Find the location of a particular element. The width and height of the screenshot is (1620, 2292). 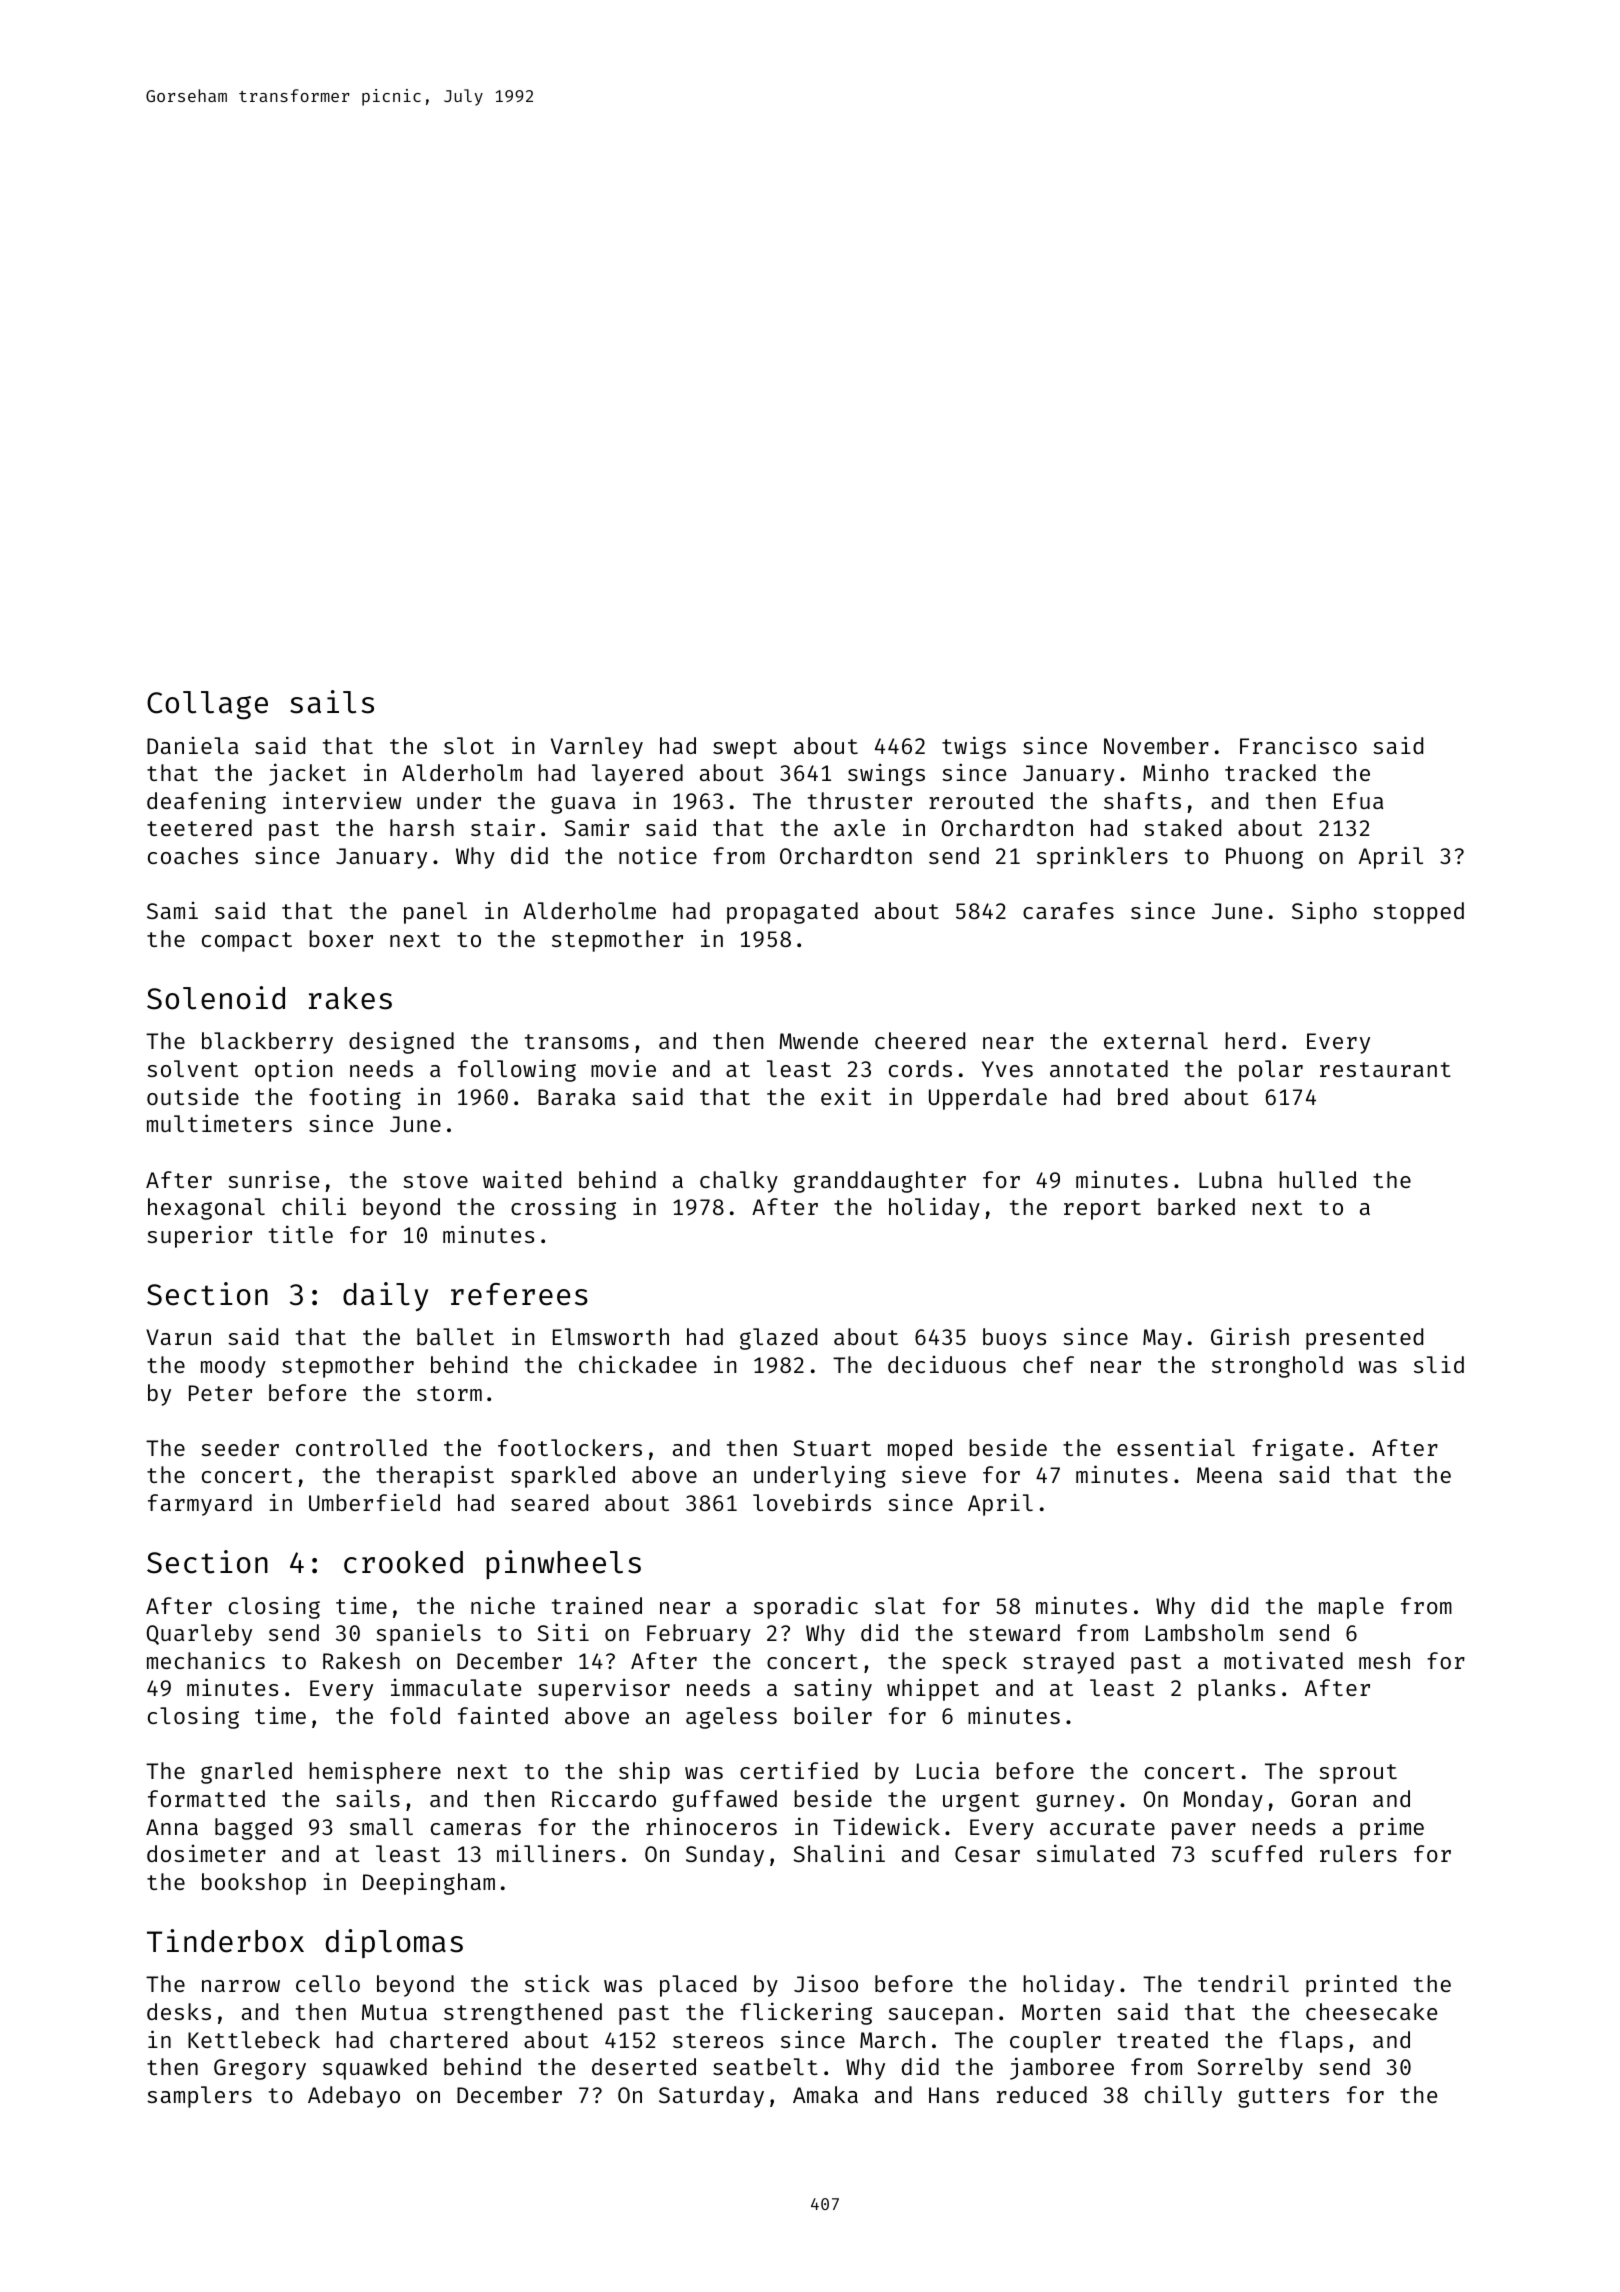

formatted is located at coordinates (206, 1798).
